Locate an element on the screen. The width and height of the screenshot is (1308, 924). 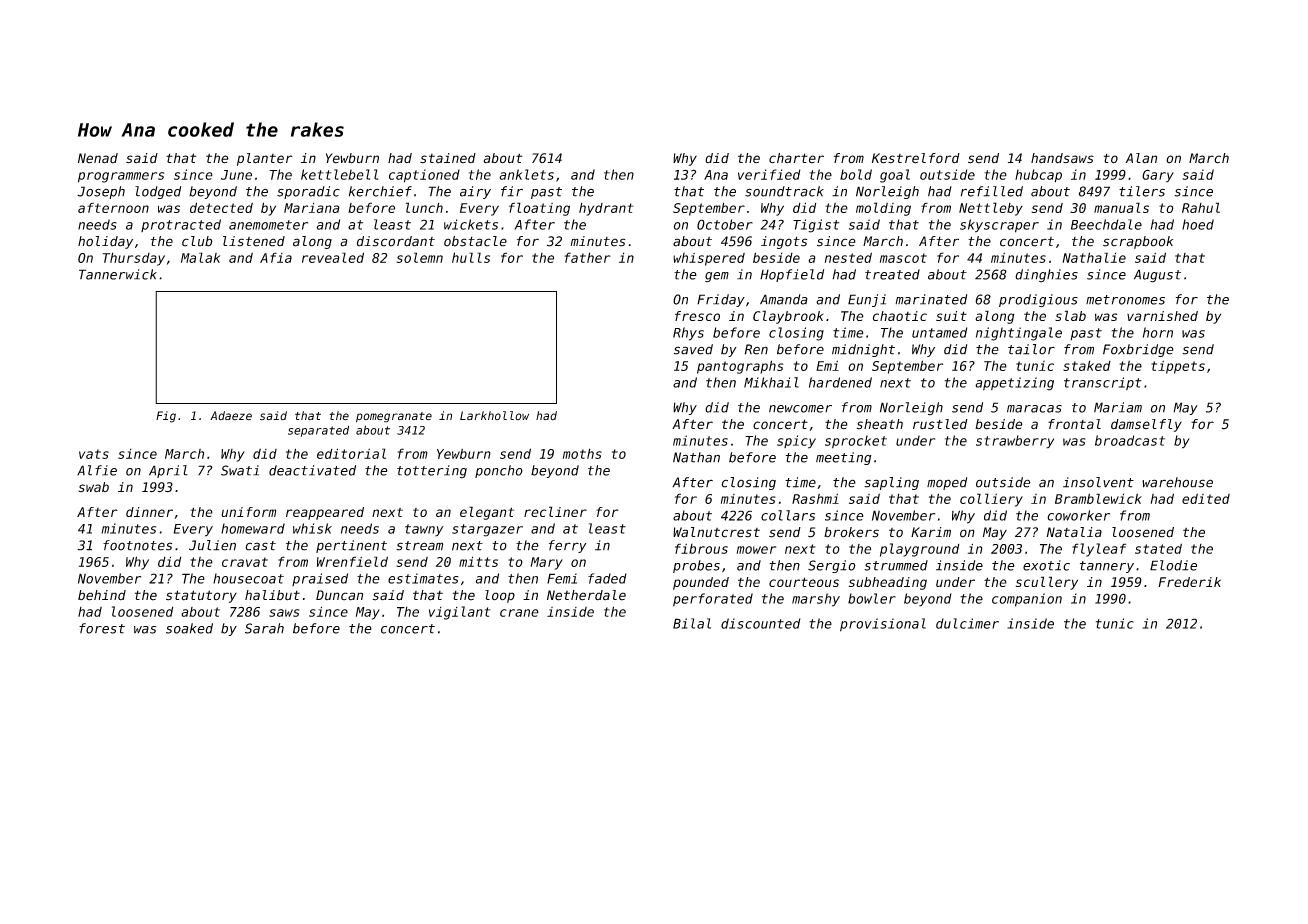
Afia is located at coordinates (276, 257).
